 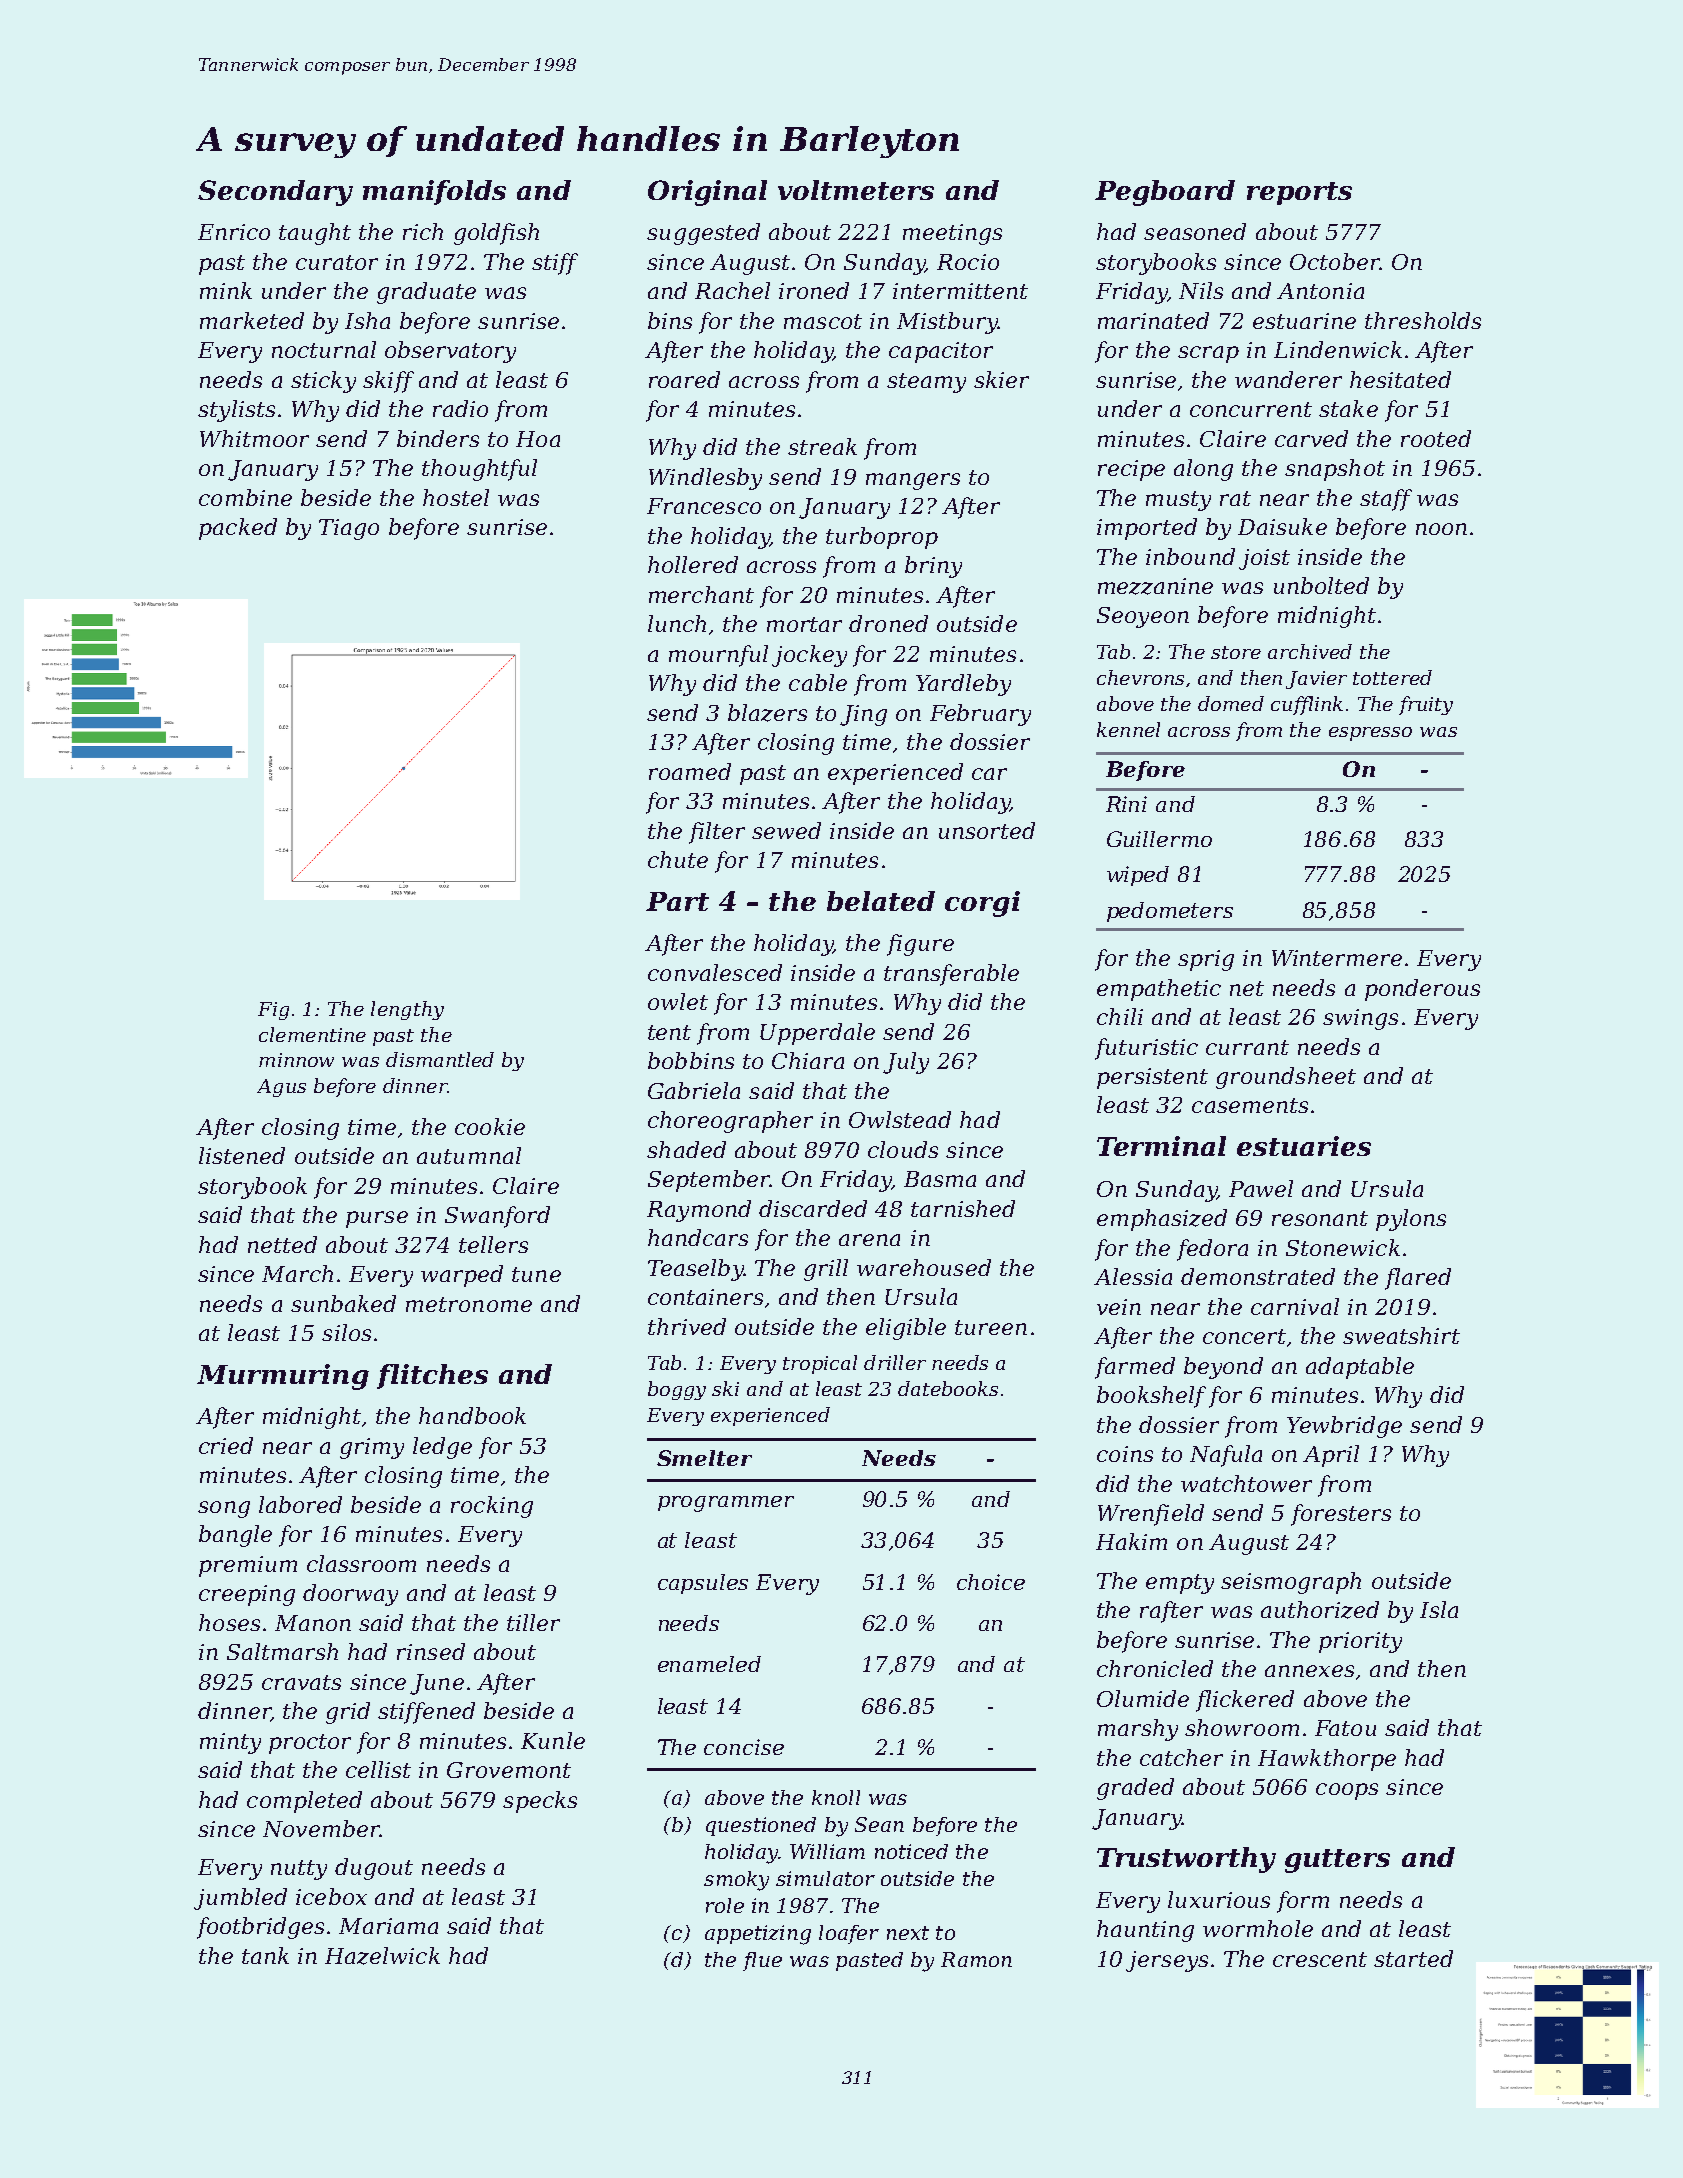 What do you see at coordinates (856, 190) in the screenshot?
I see `voltmeters` at bounding box center [856, 190].
